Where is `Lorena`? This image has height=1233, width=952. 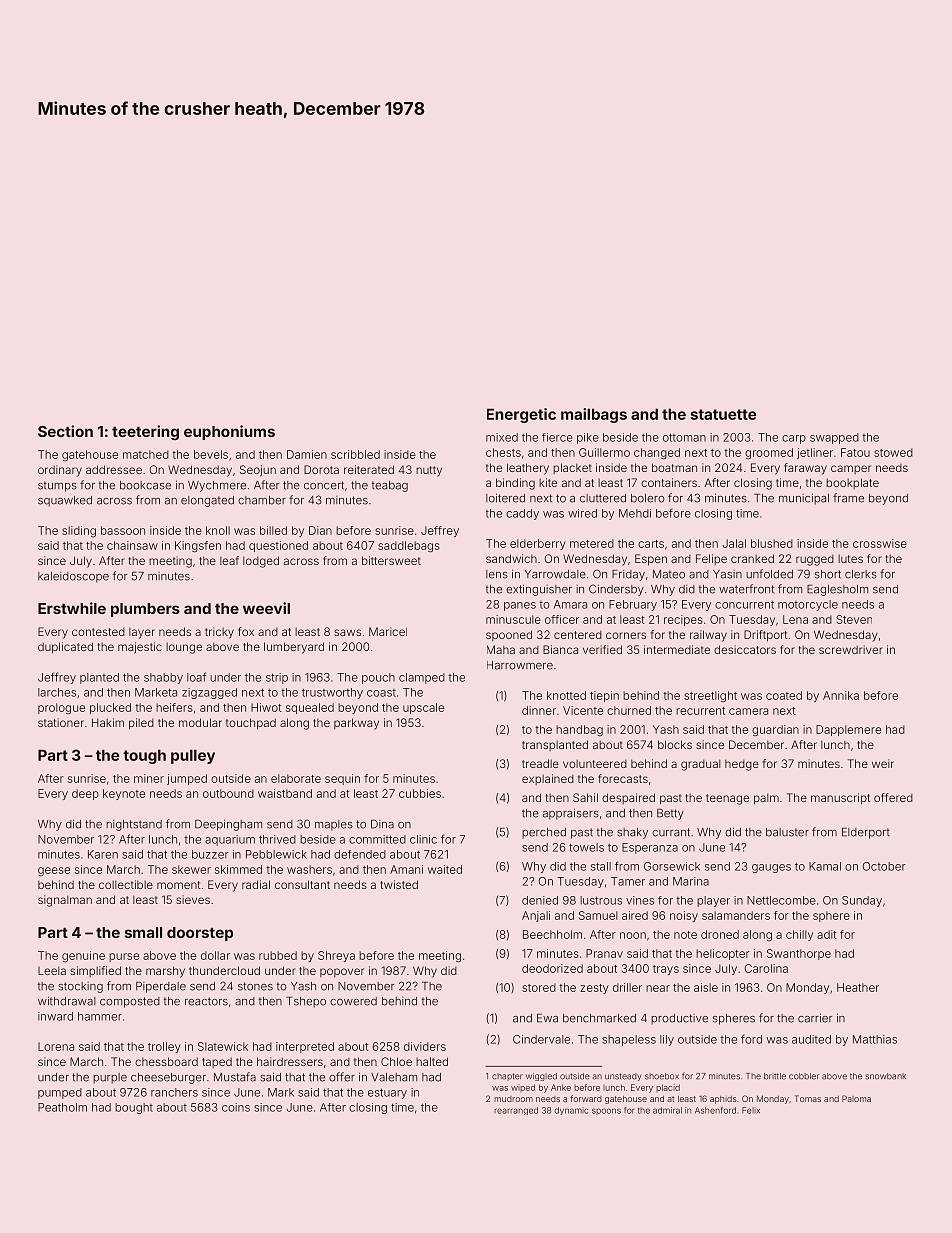 Lorena is located at coordinates (56, 1046).
